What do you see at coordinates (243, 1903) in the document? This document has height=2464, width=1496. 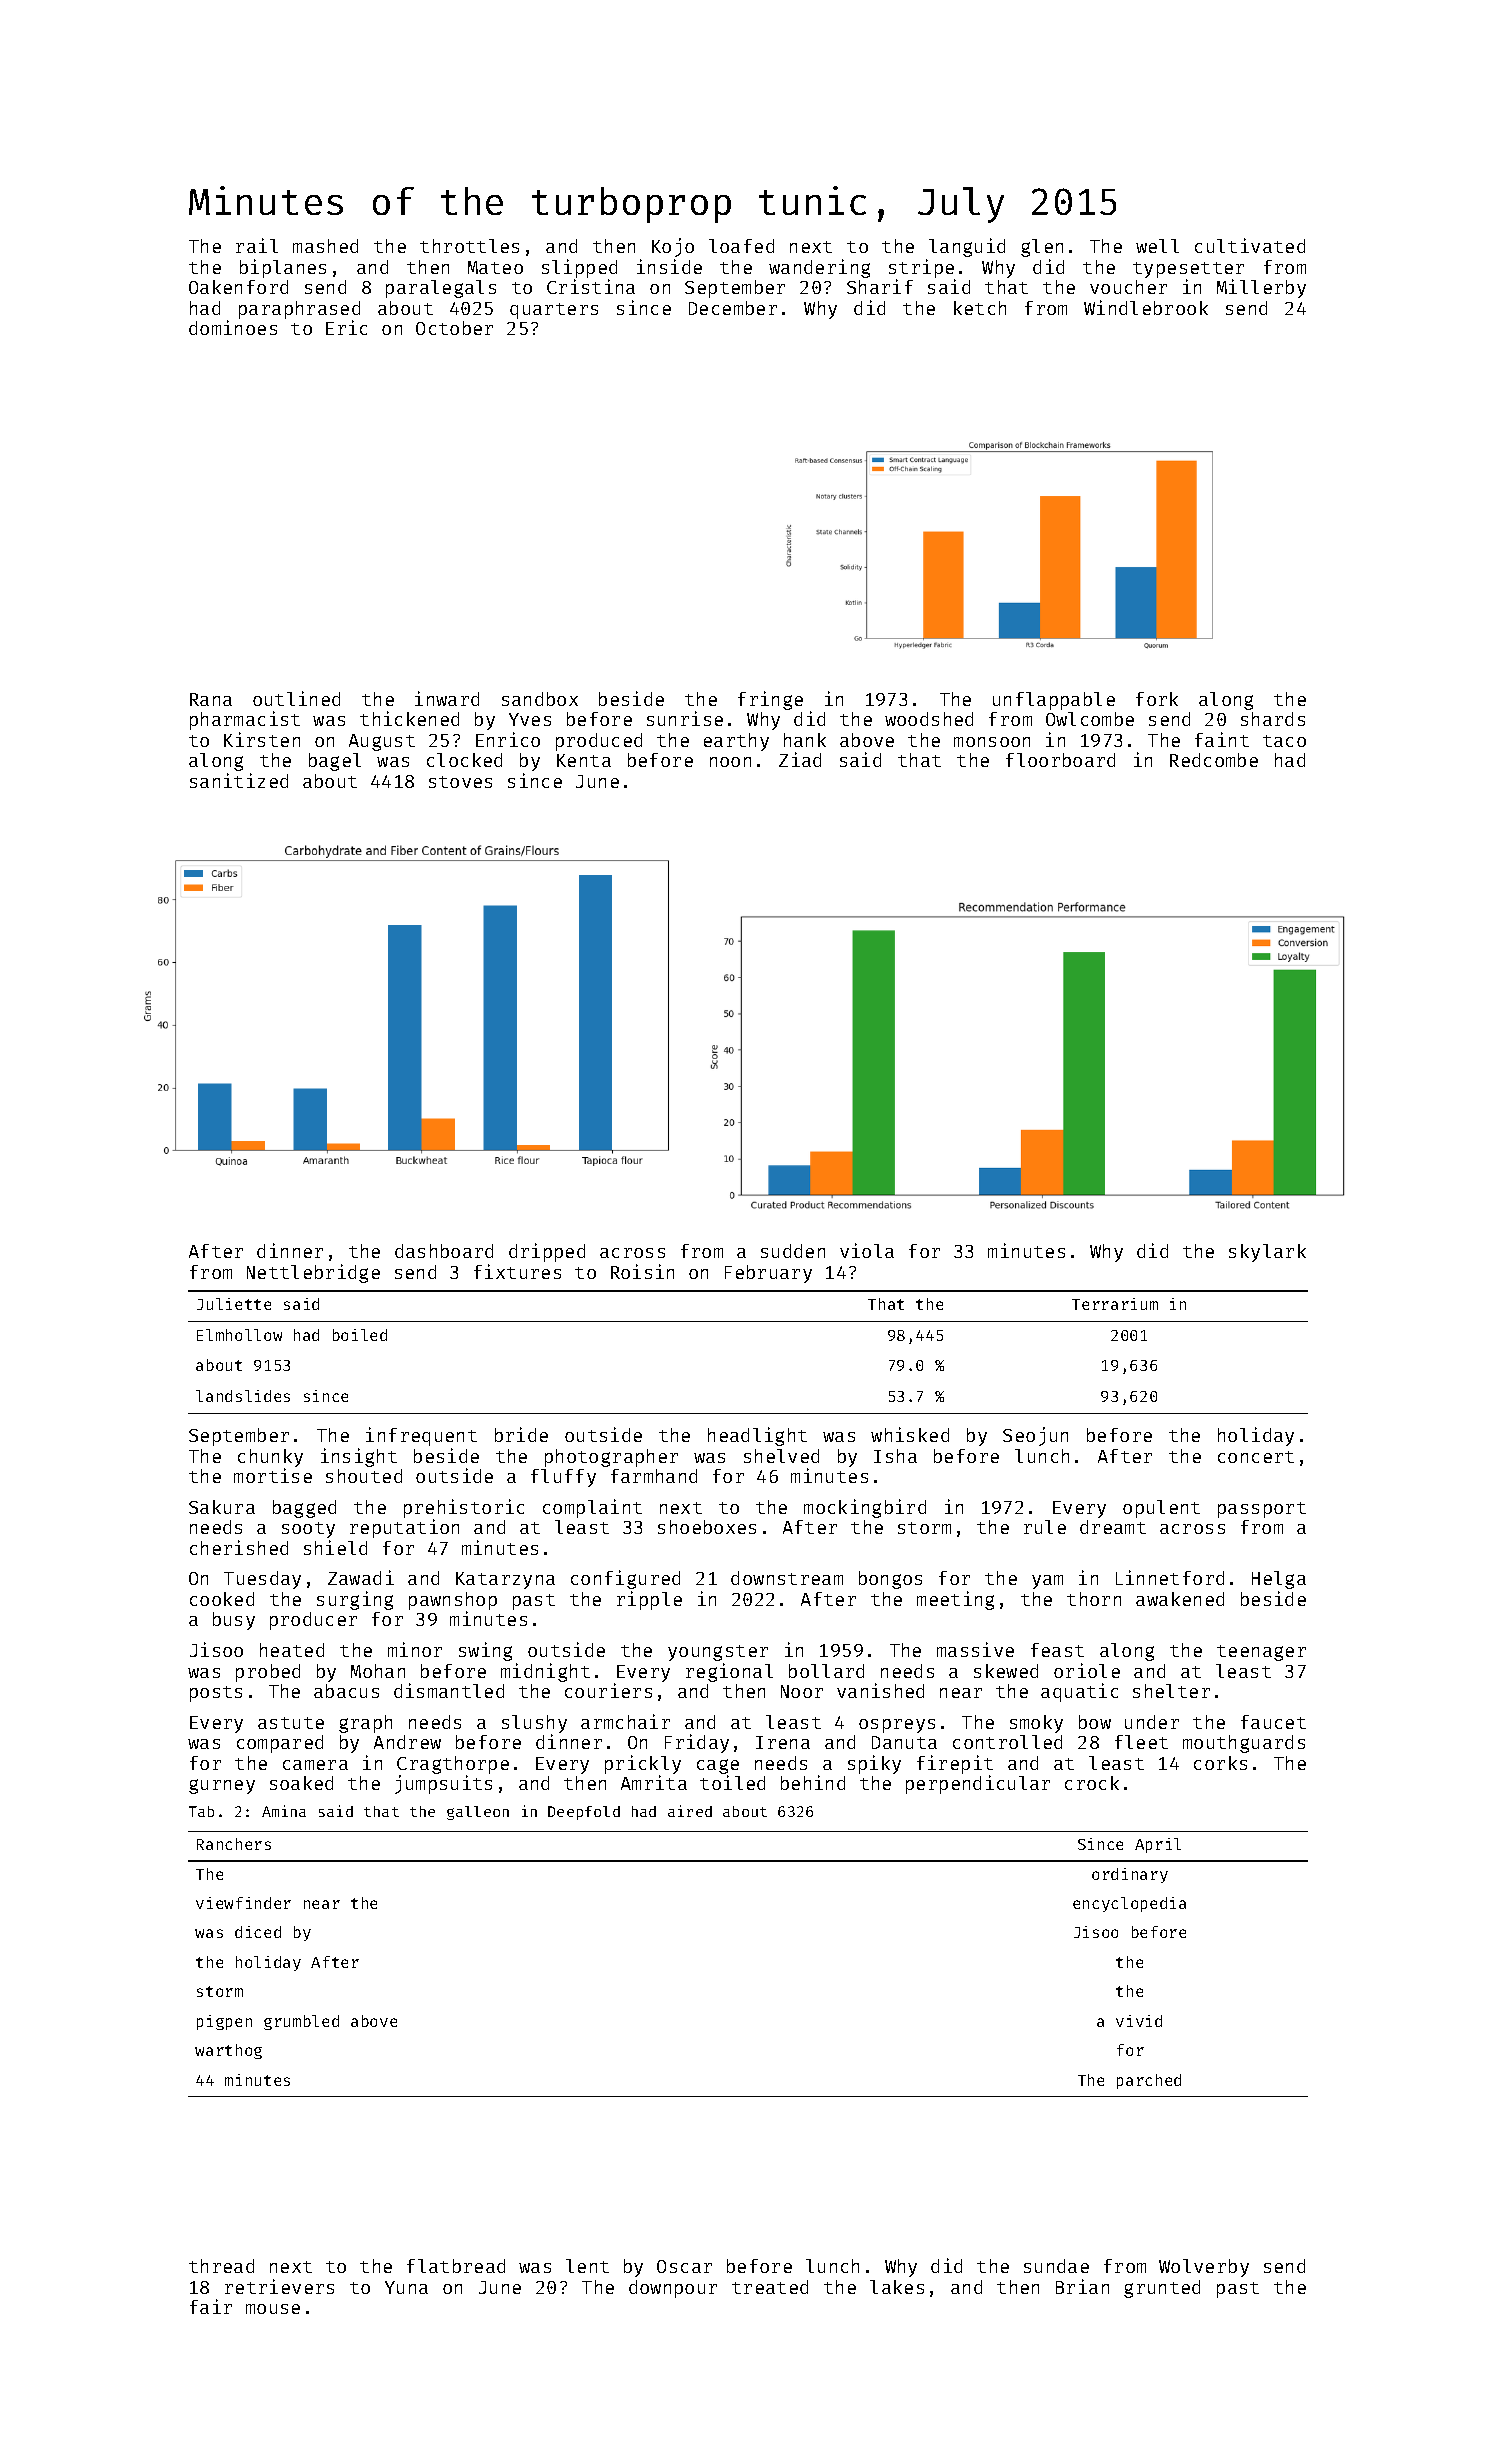 I see `viewfinder` at bounding box center [243, 1903].
